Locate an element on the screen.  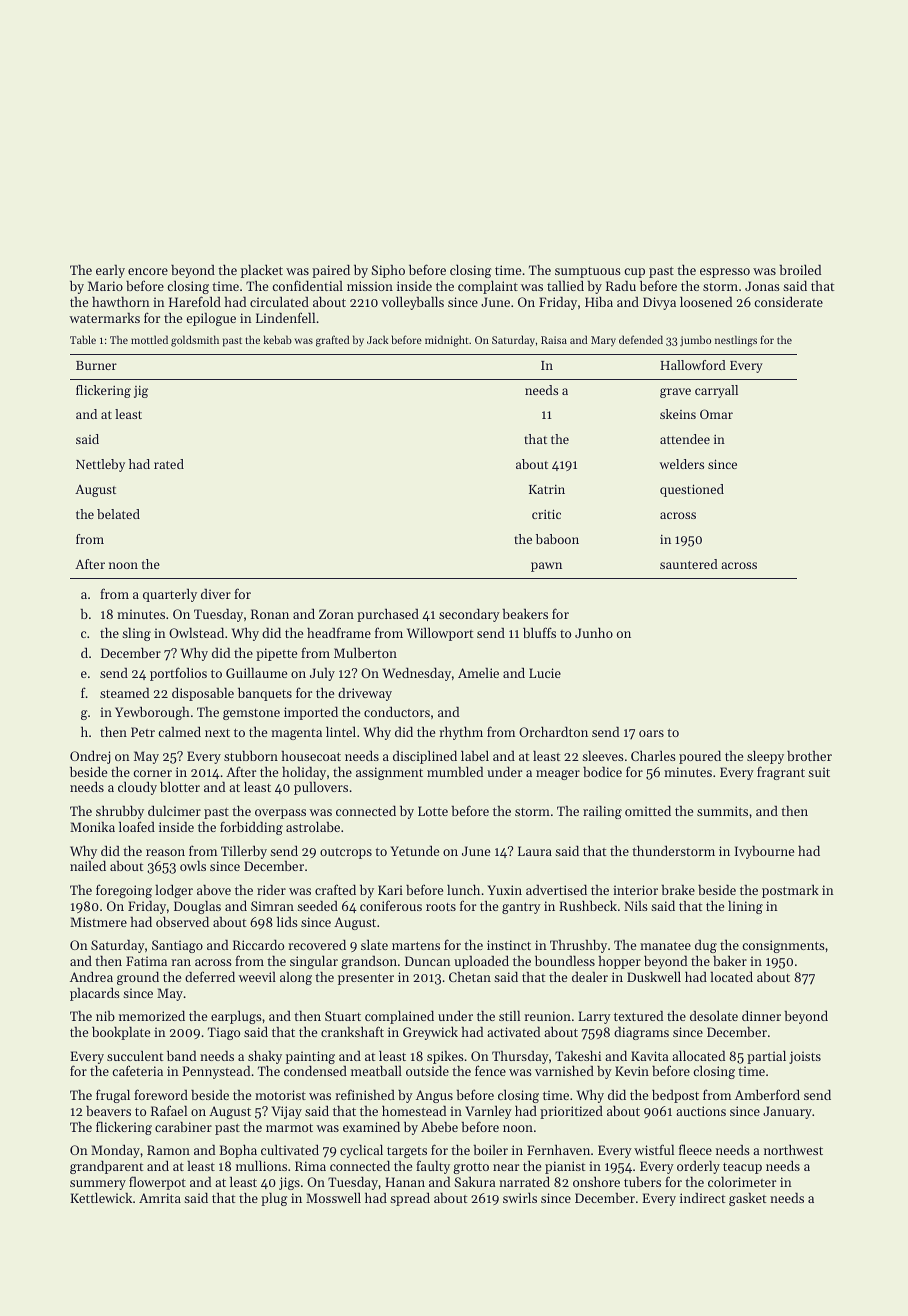
condensed is located at coordinates (315, 1071).
